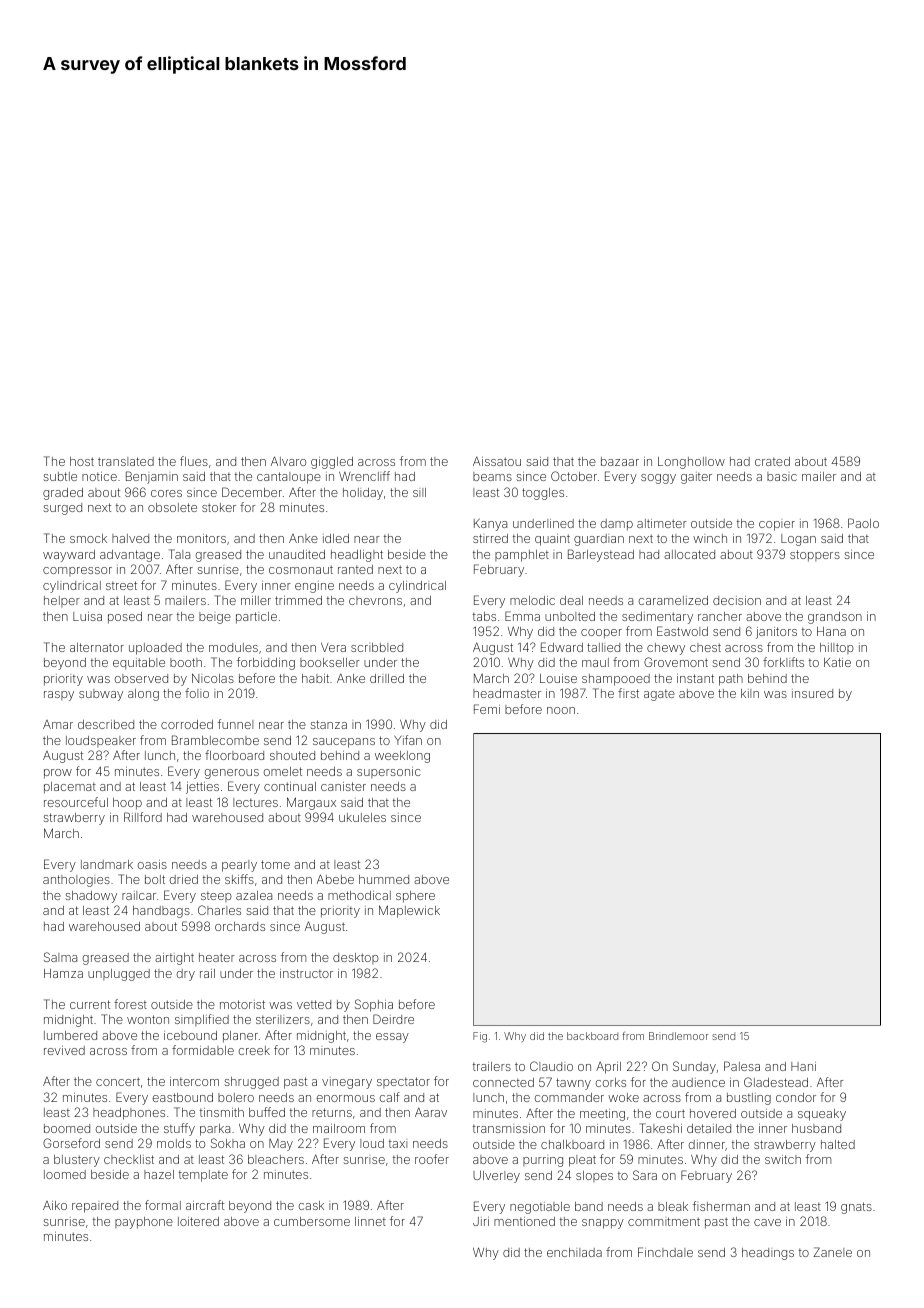  What do you see at coordinates (252, 492) in the screenshot?
I see `December` at bounding box center [252, 492].
